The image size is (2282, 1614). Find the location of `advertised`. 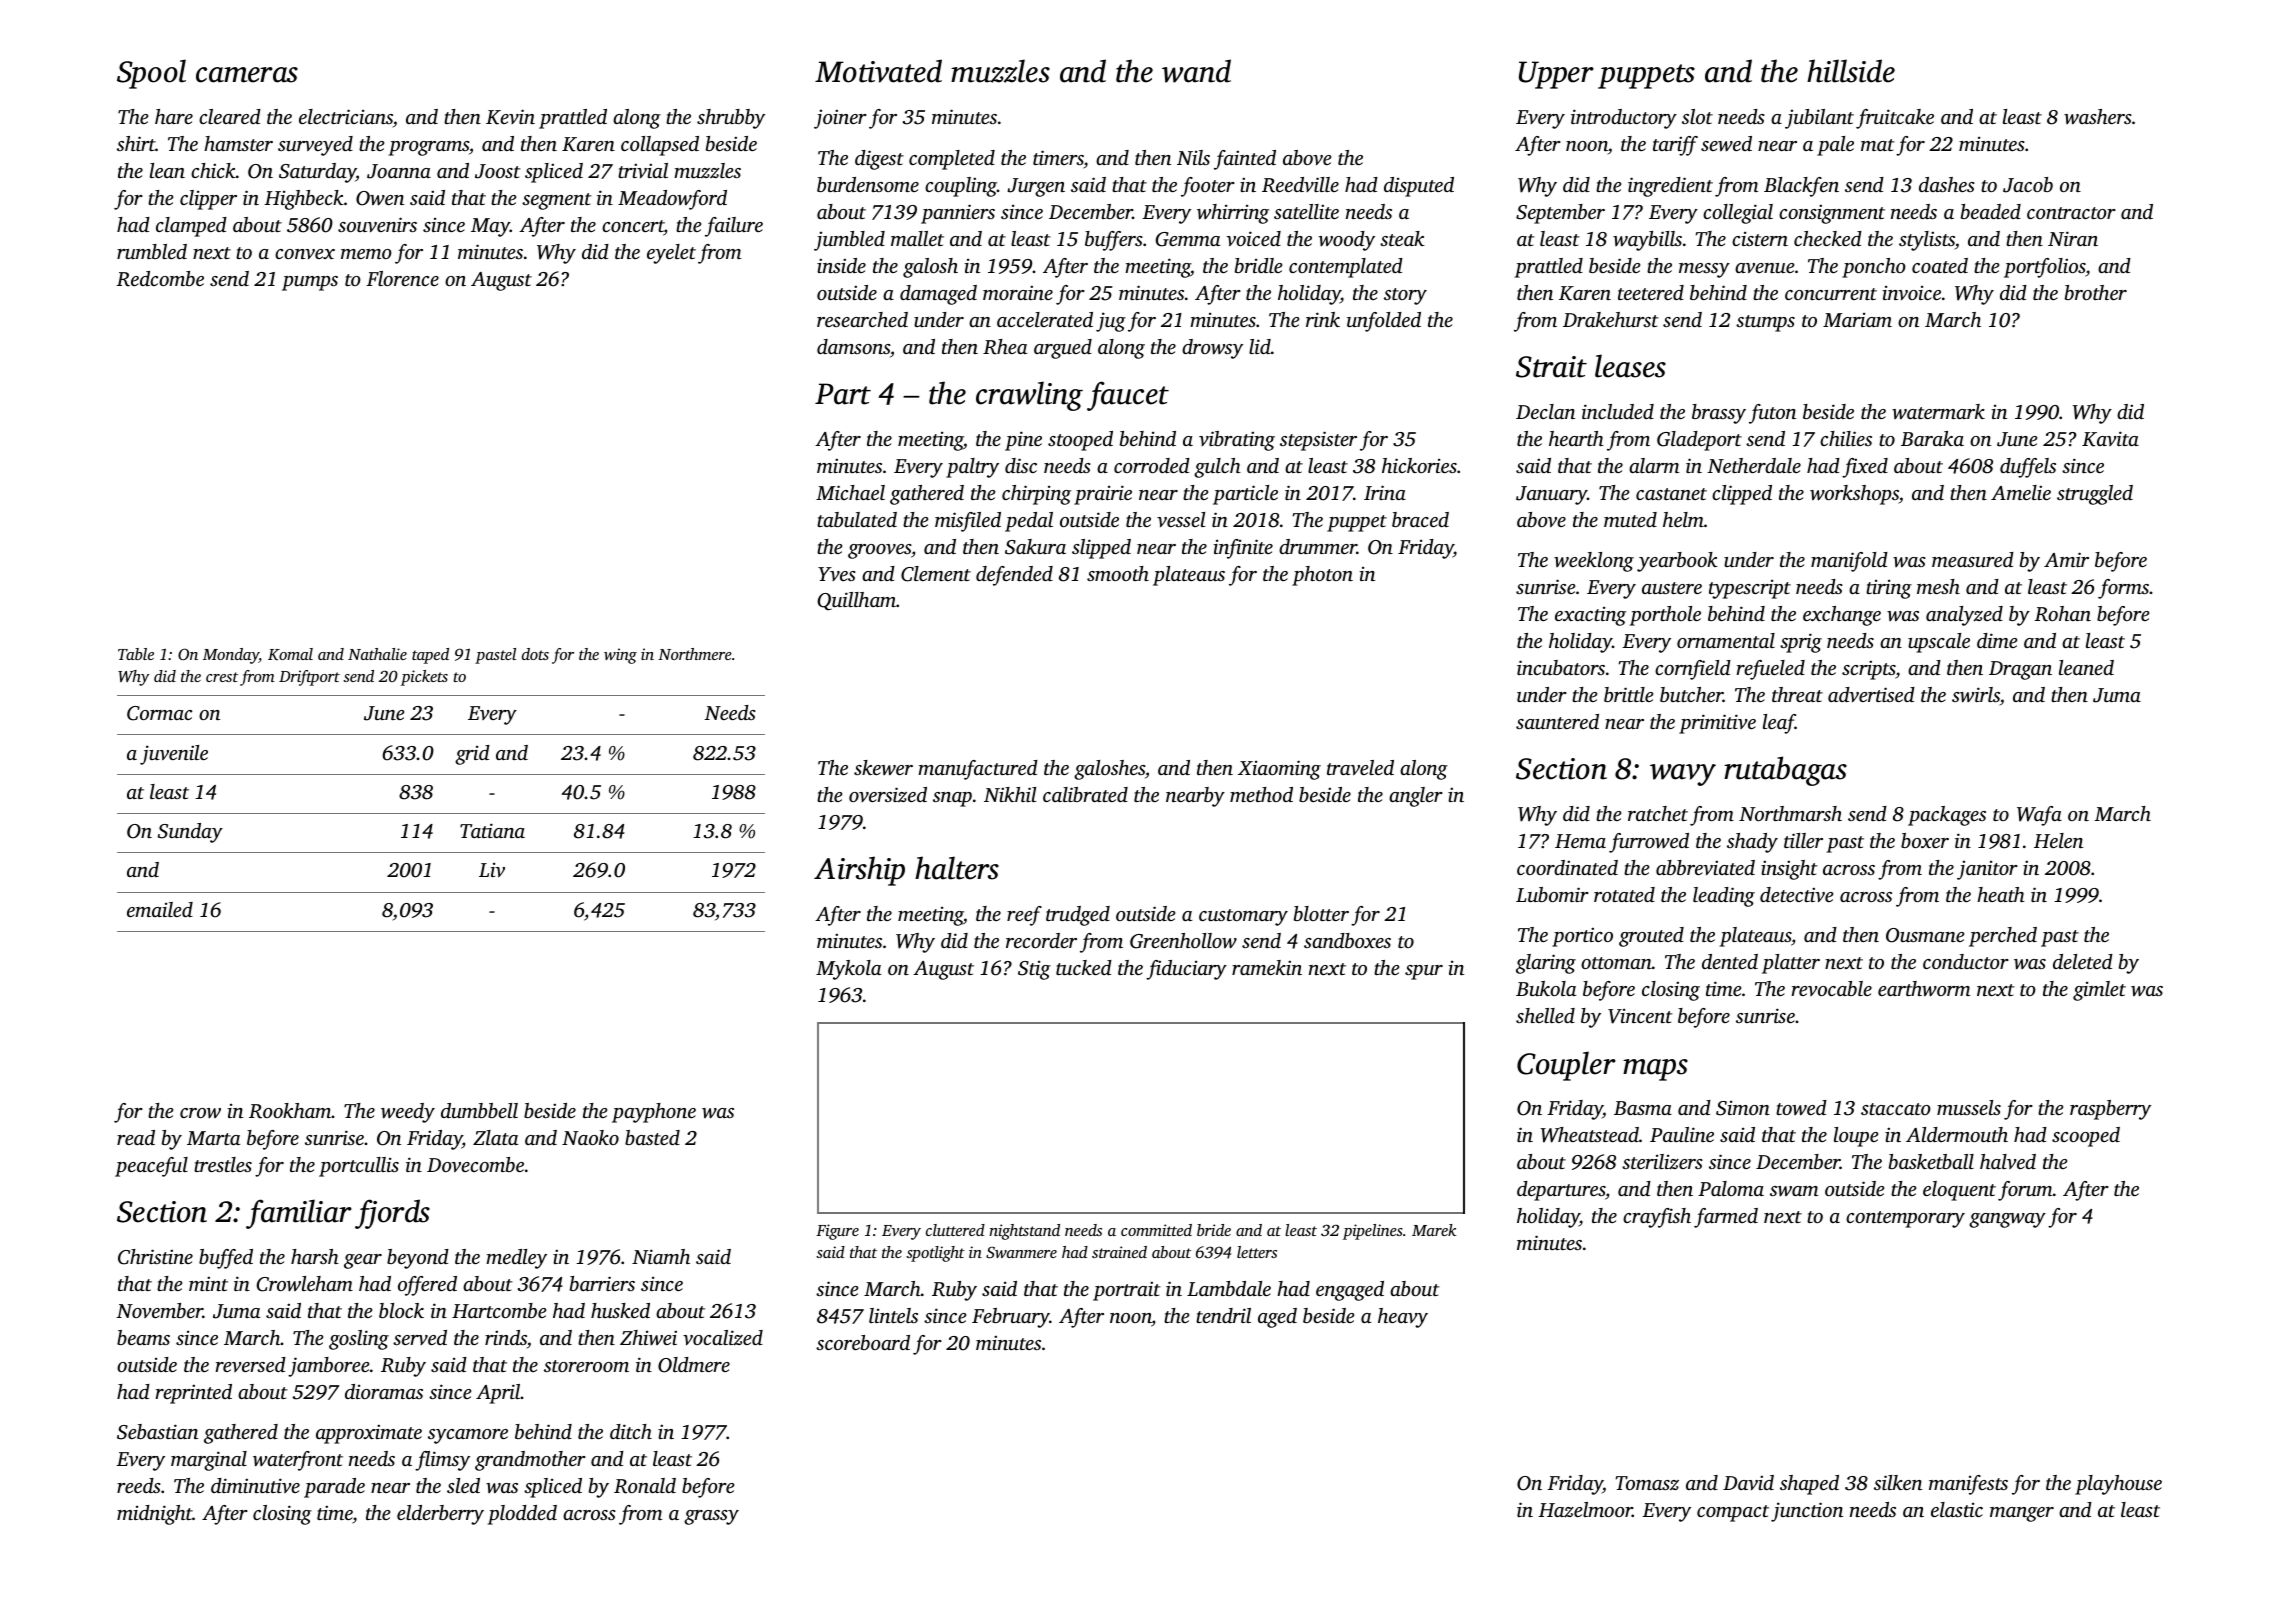

advertised is located at coordinates (1871, 694).
